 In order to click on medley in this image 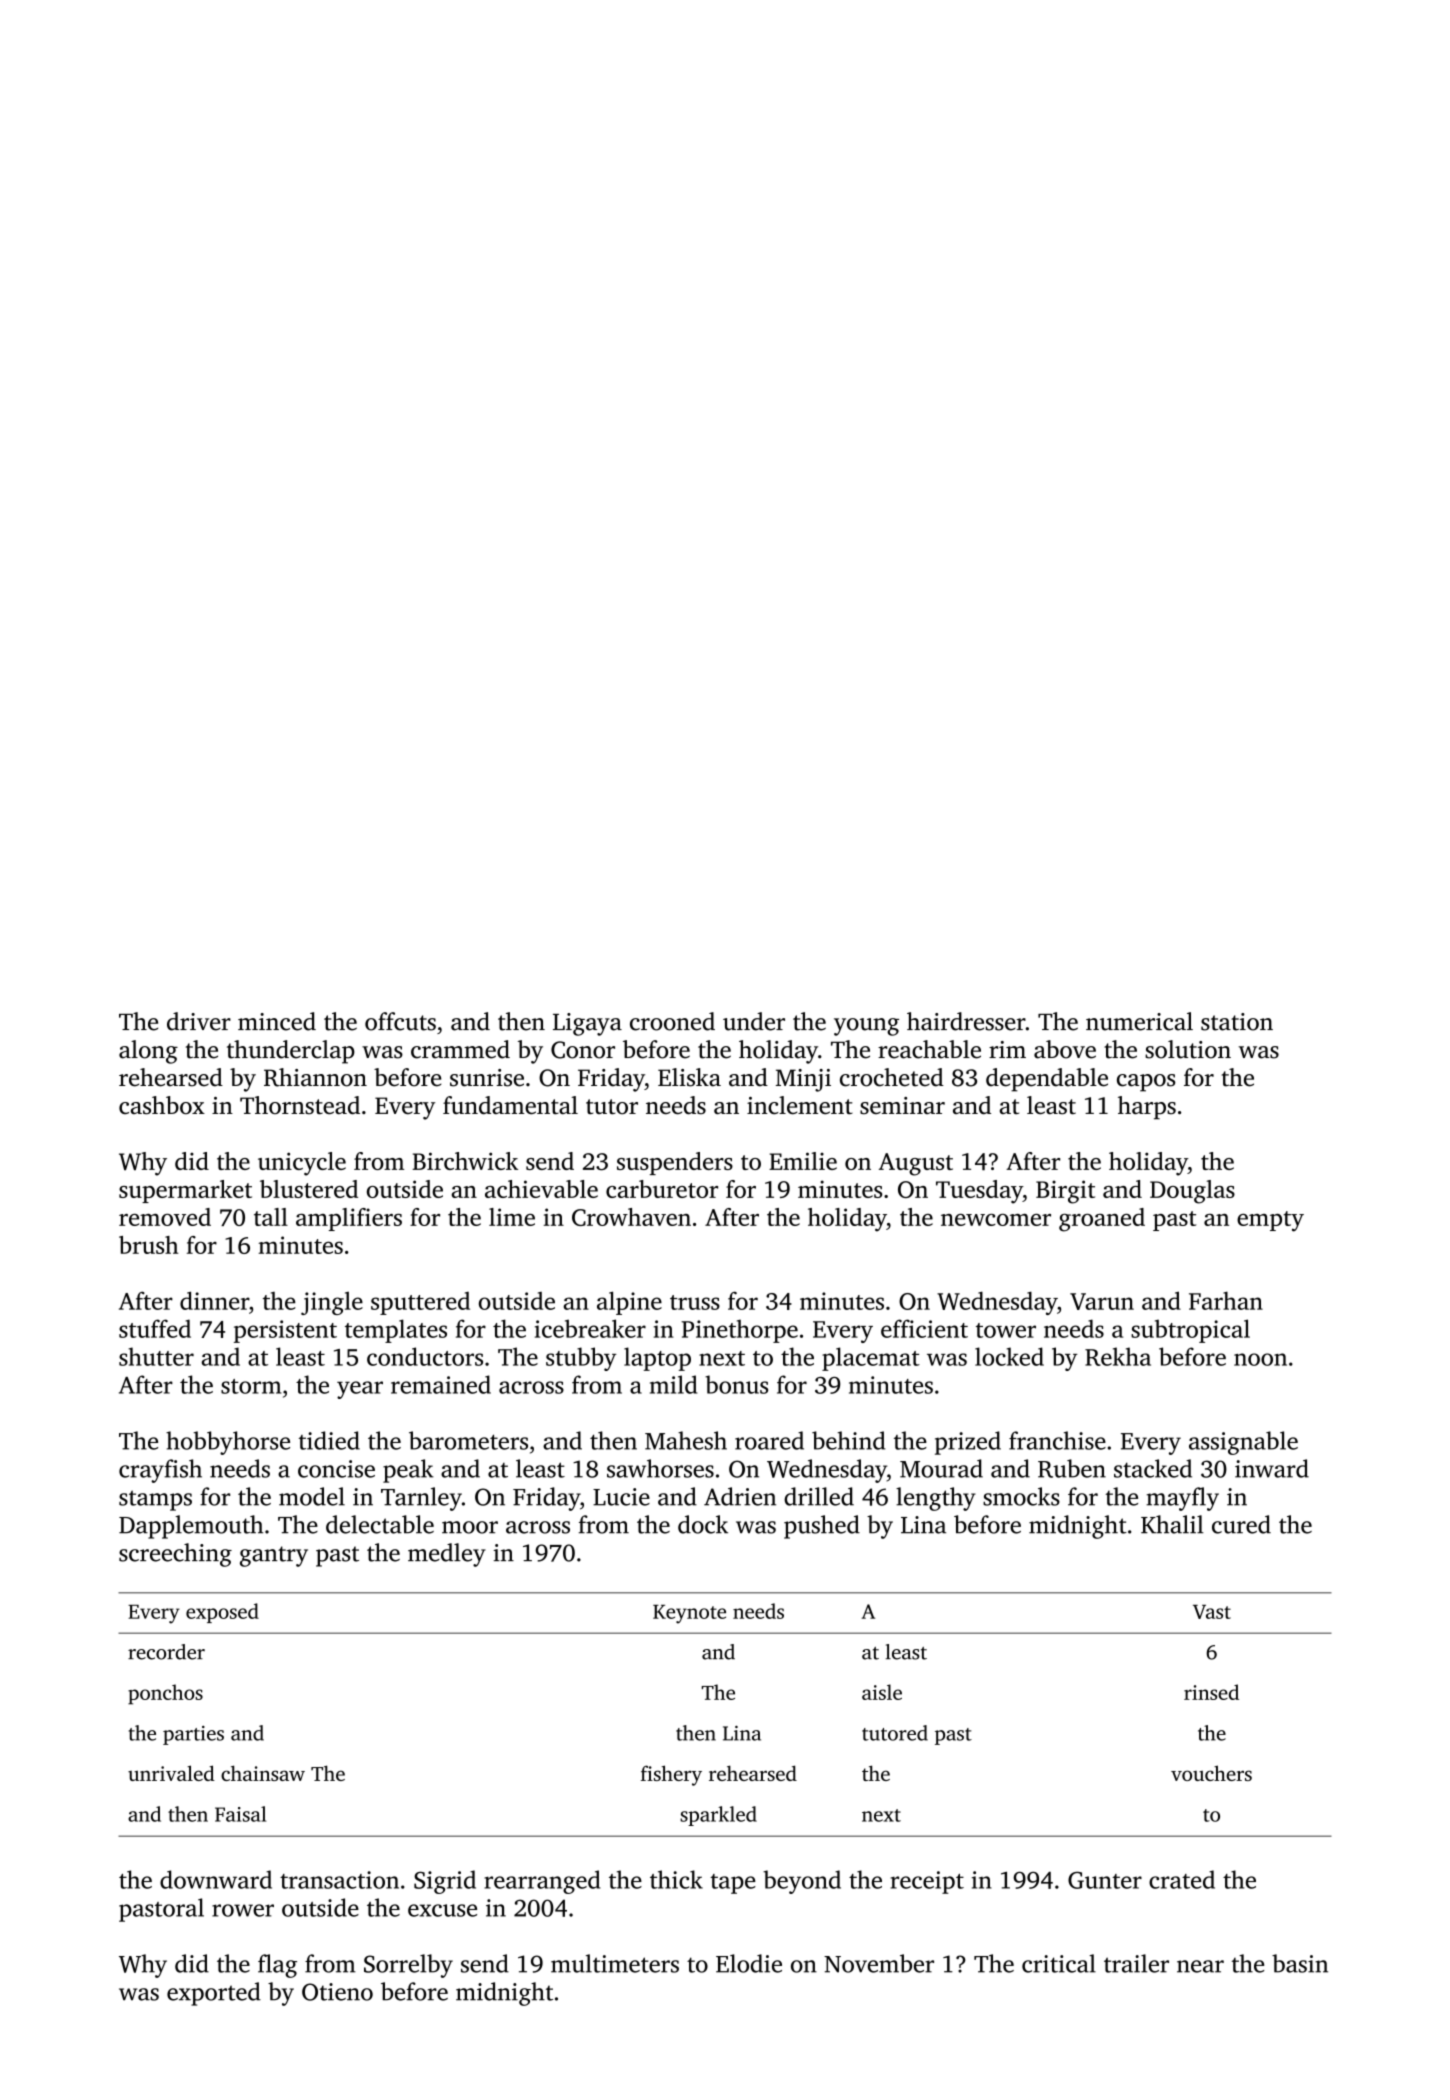, I will do `click(447, 1555)`.
